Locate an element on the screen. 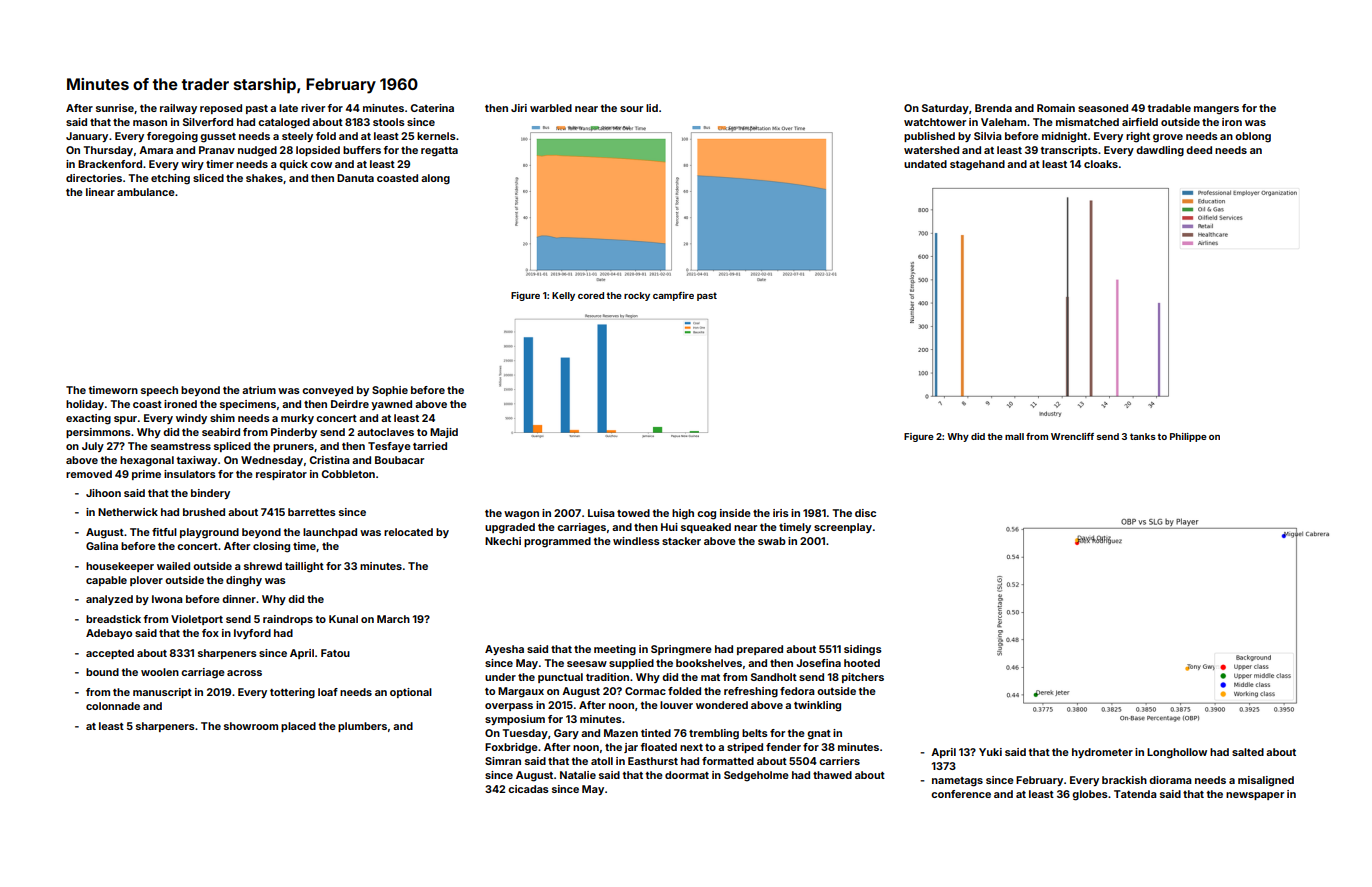  towed is located at coordinates (633, 513).
